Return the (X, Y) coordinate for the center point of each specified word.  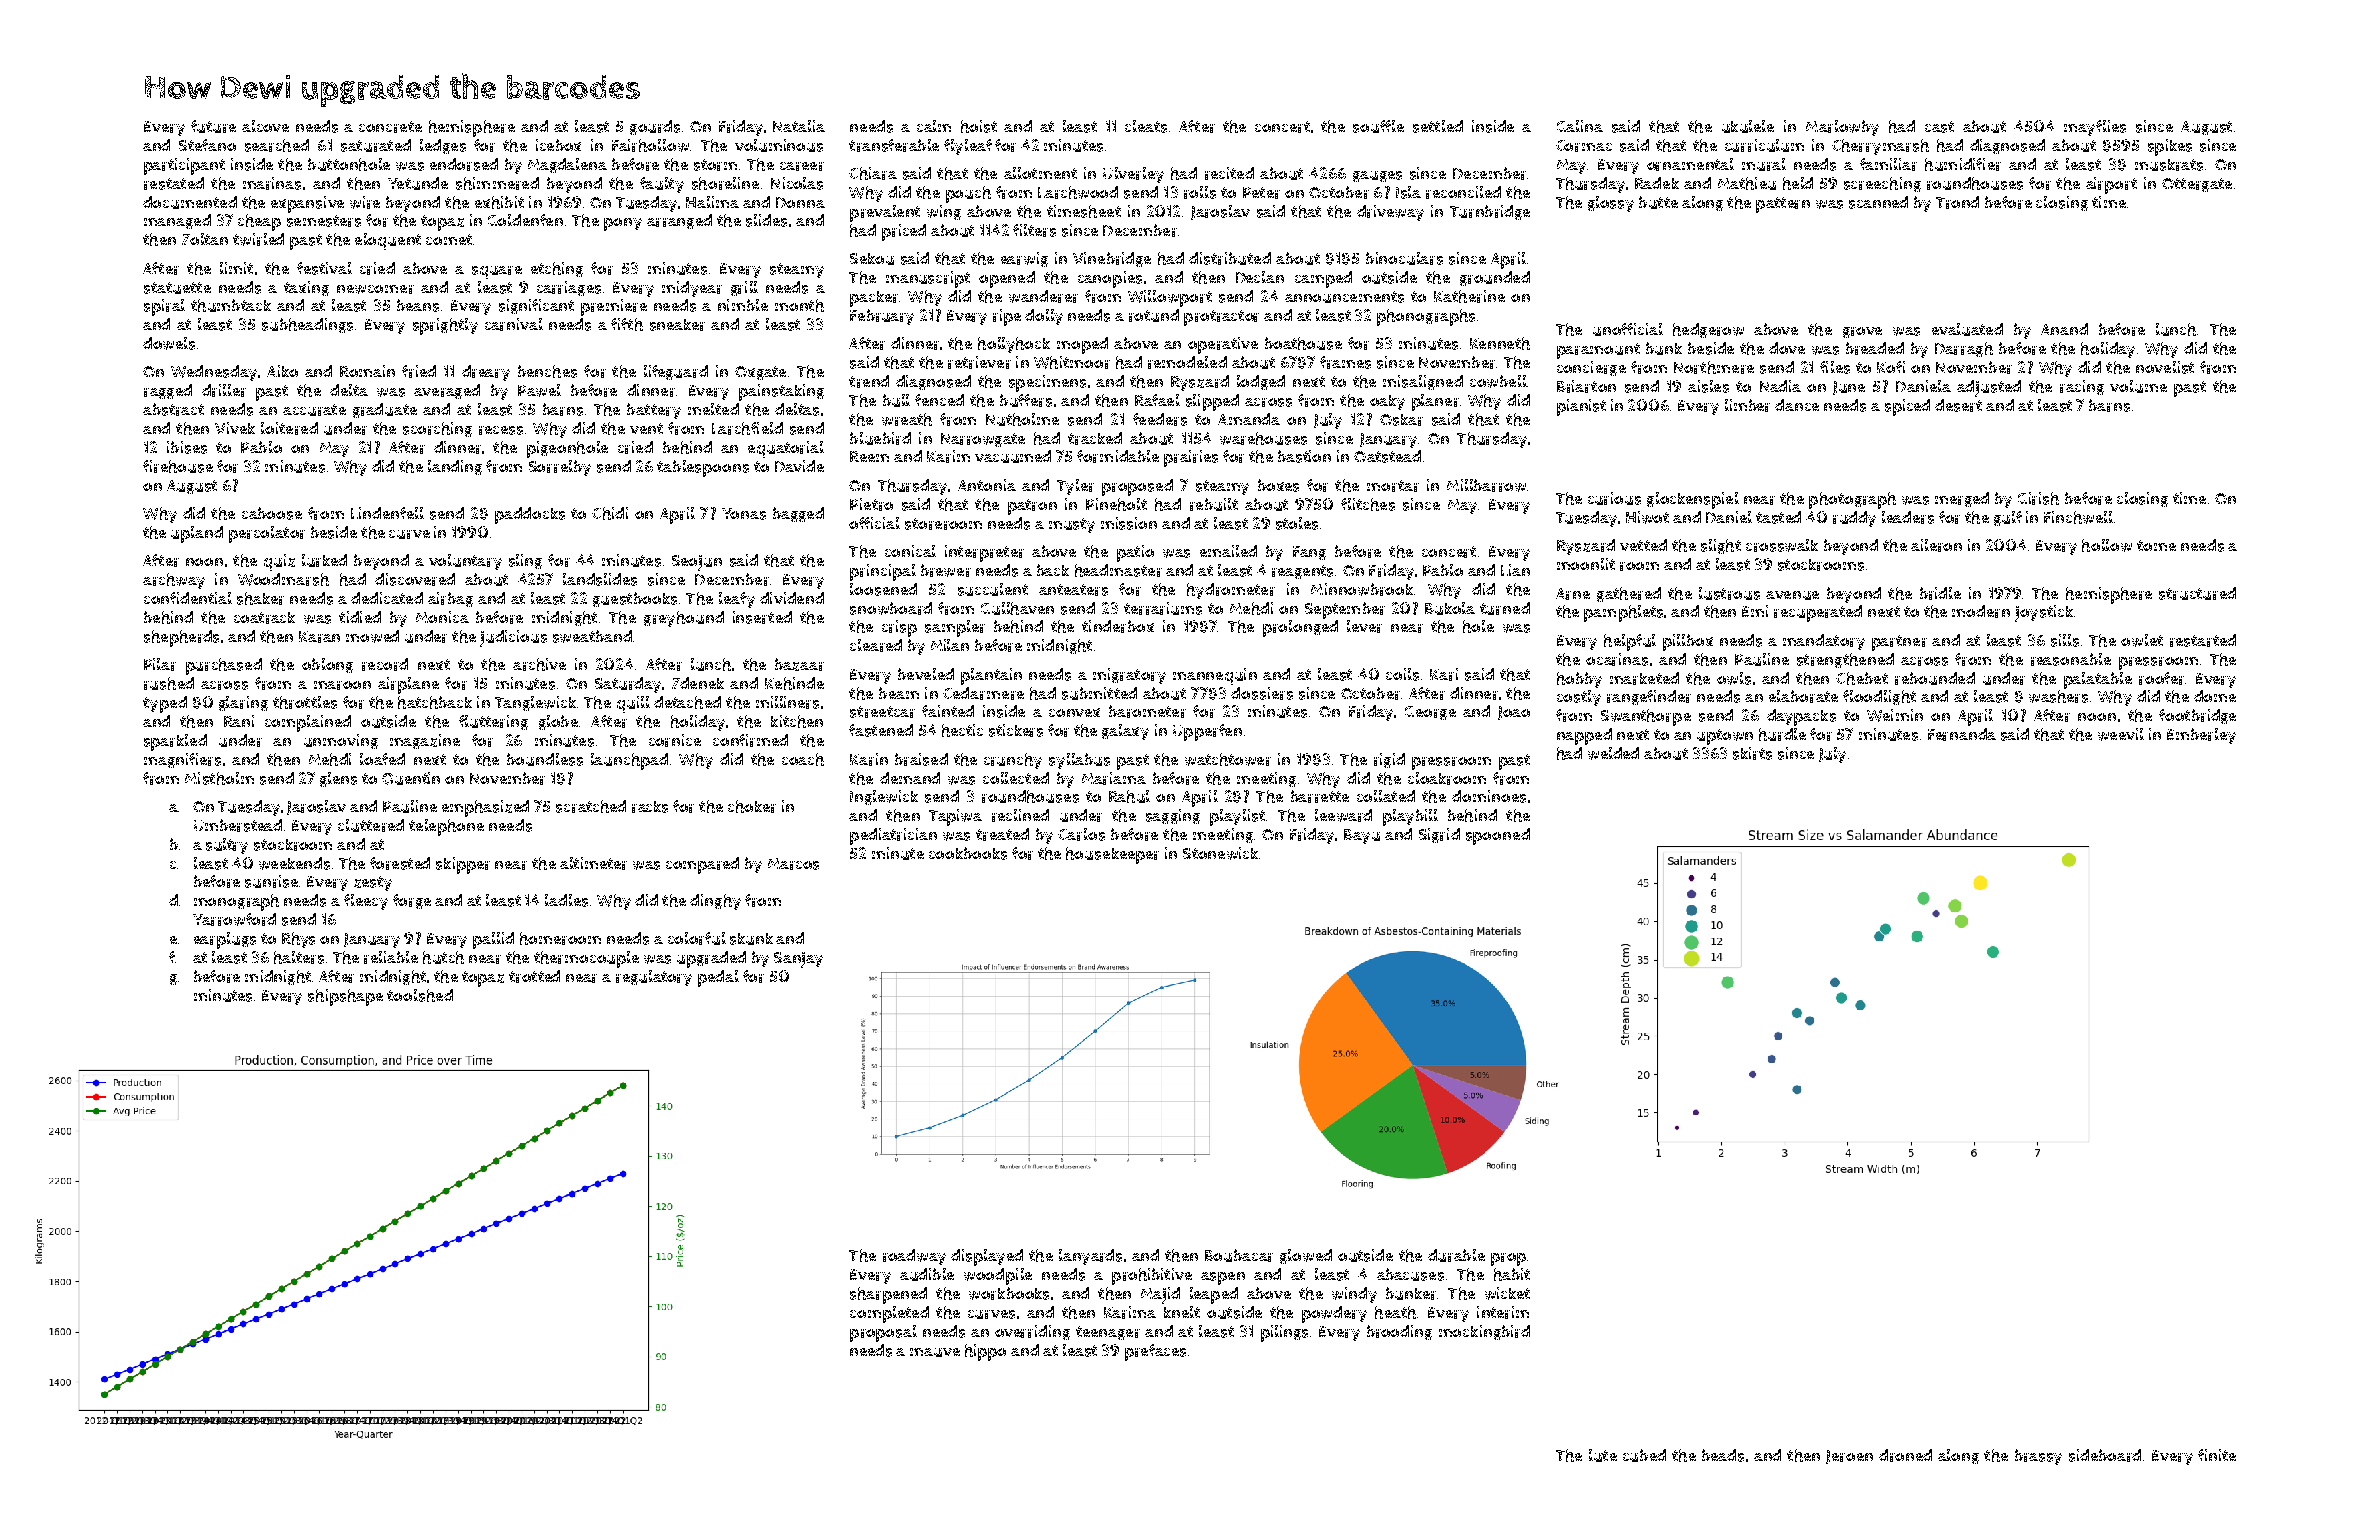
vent (646, 428)
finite (2217, 1455)
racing (2082, 387)
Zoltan (205, 239)
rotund (1154, 315)
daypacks (1801, 717)
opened (1007, 279)
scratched (591, 806)
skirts (1752, 753)
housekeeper (1112, 855)
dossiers (1262, 693)
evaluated (1967, 329)
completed (889, 1314)
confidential (188, 598)
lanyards (1090, 1257)
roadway (914, 1257)
